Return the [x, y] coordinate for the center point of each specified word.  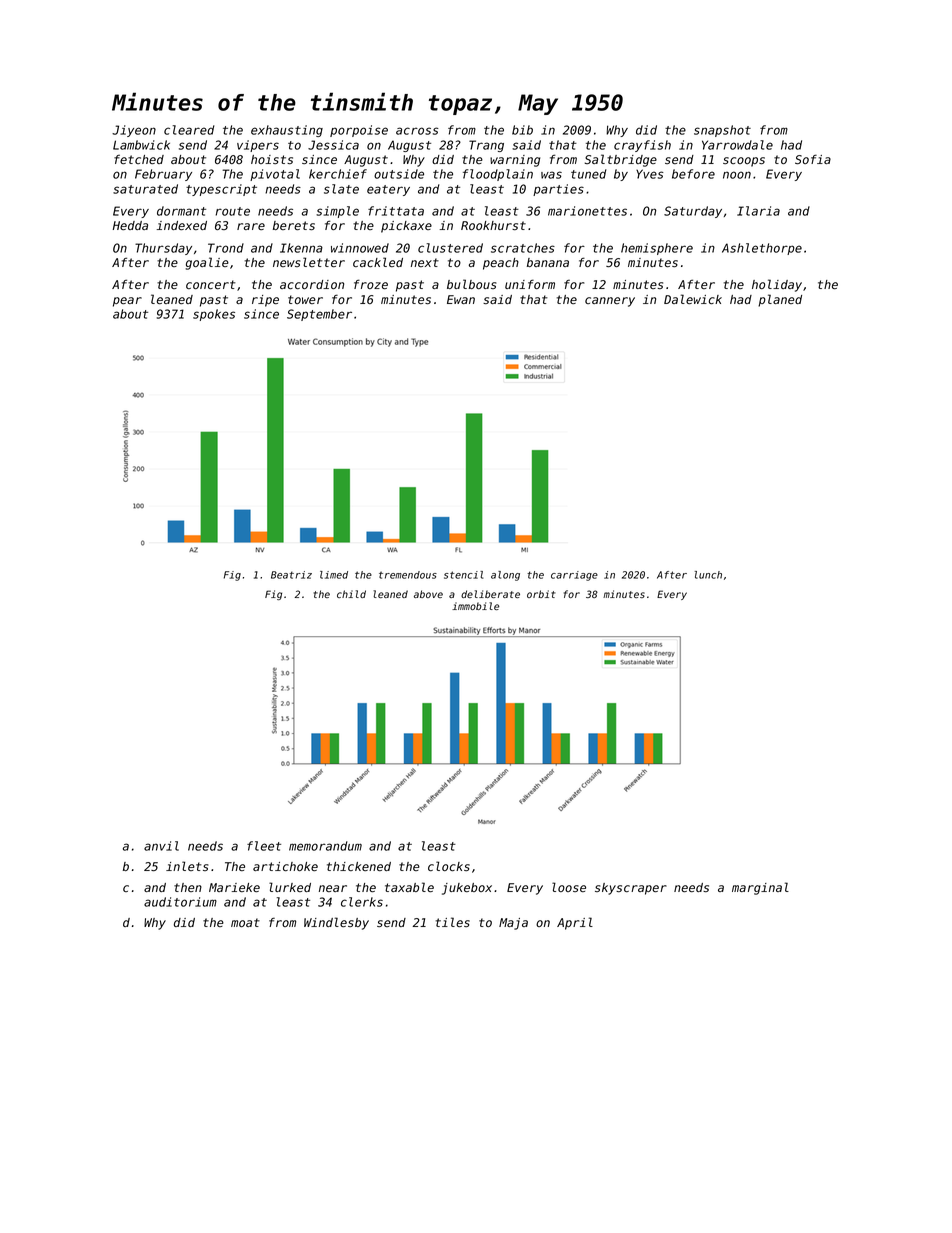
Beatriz [291, 575]
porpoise [359, 131]
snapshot [722, 131]
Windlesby [336, 923]
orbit [541, 594]
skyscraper [631, 889]
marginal [760, 888]
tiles [453, 922]
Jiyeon [134, 131]
